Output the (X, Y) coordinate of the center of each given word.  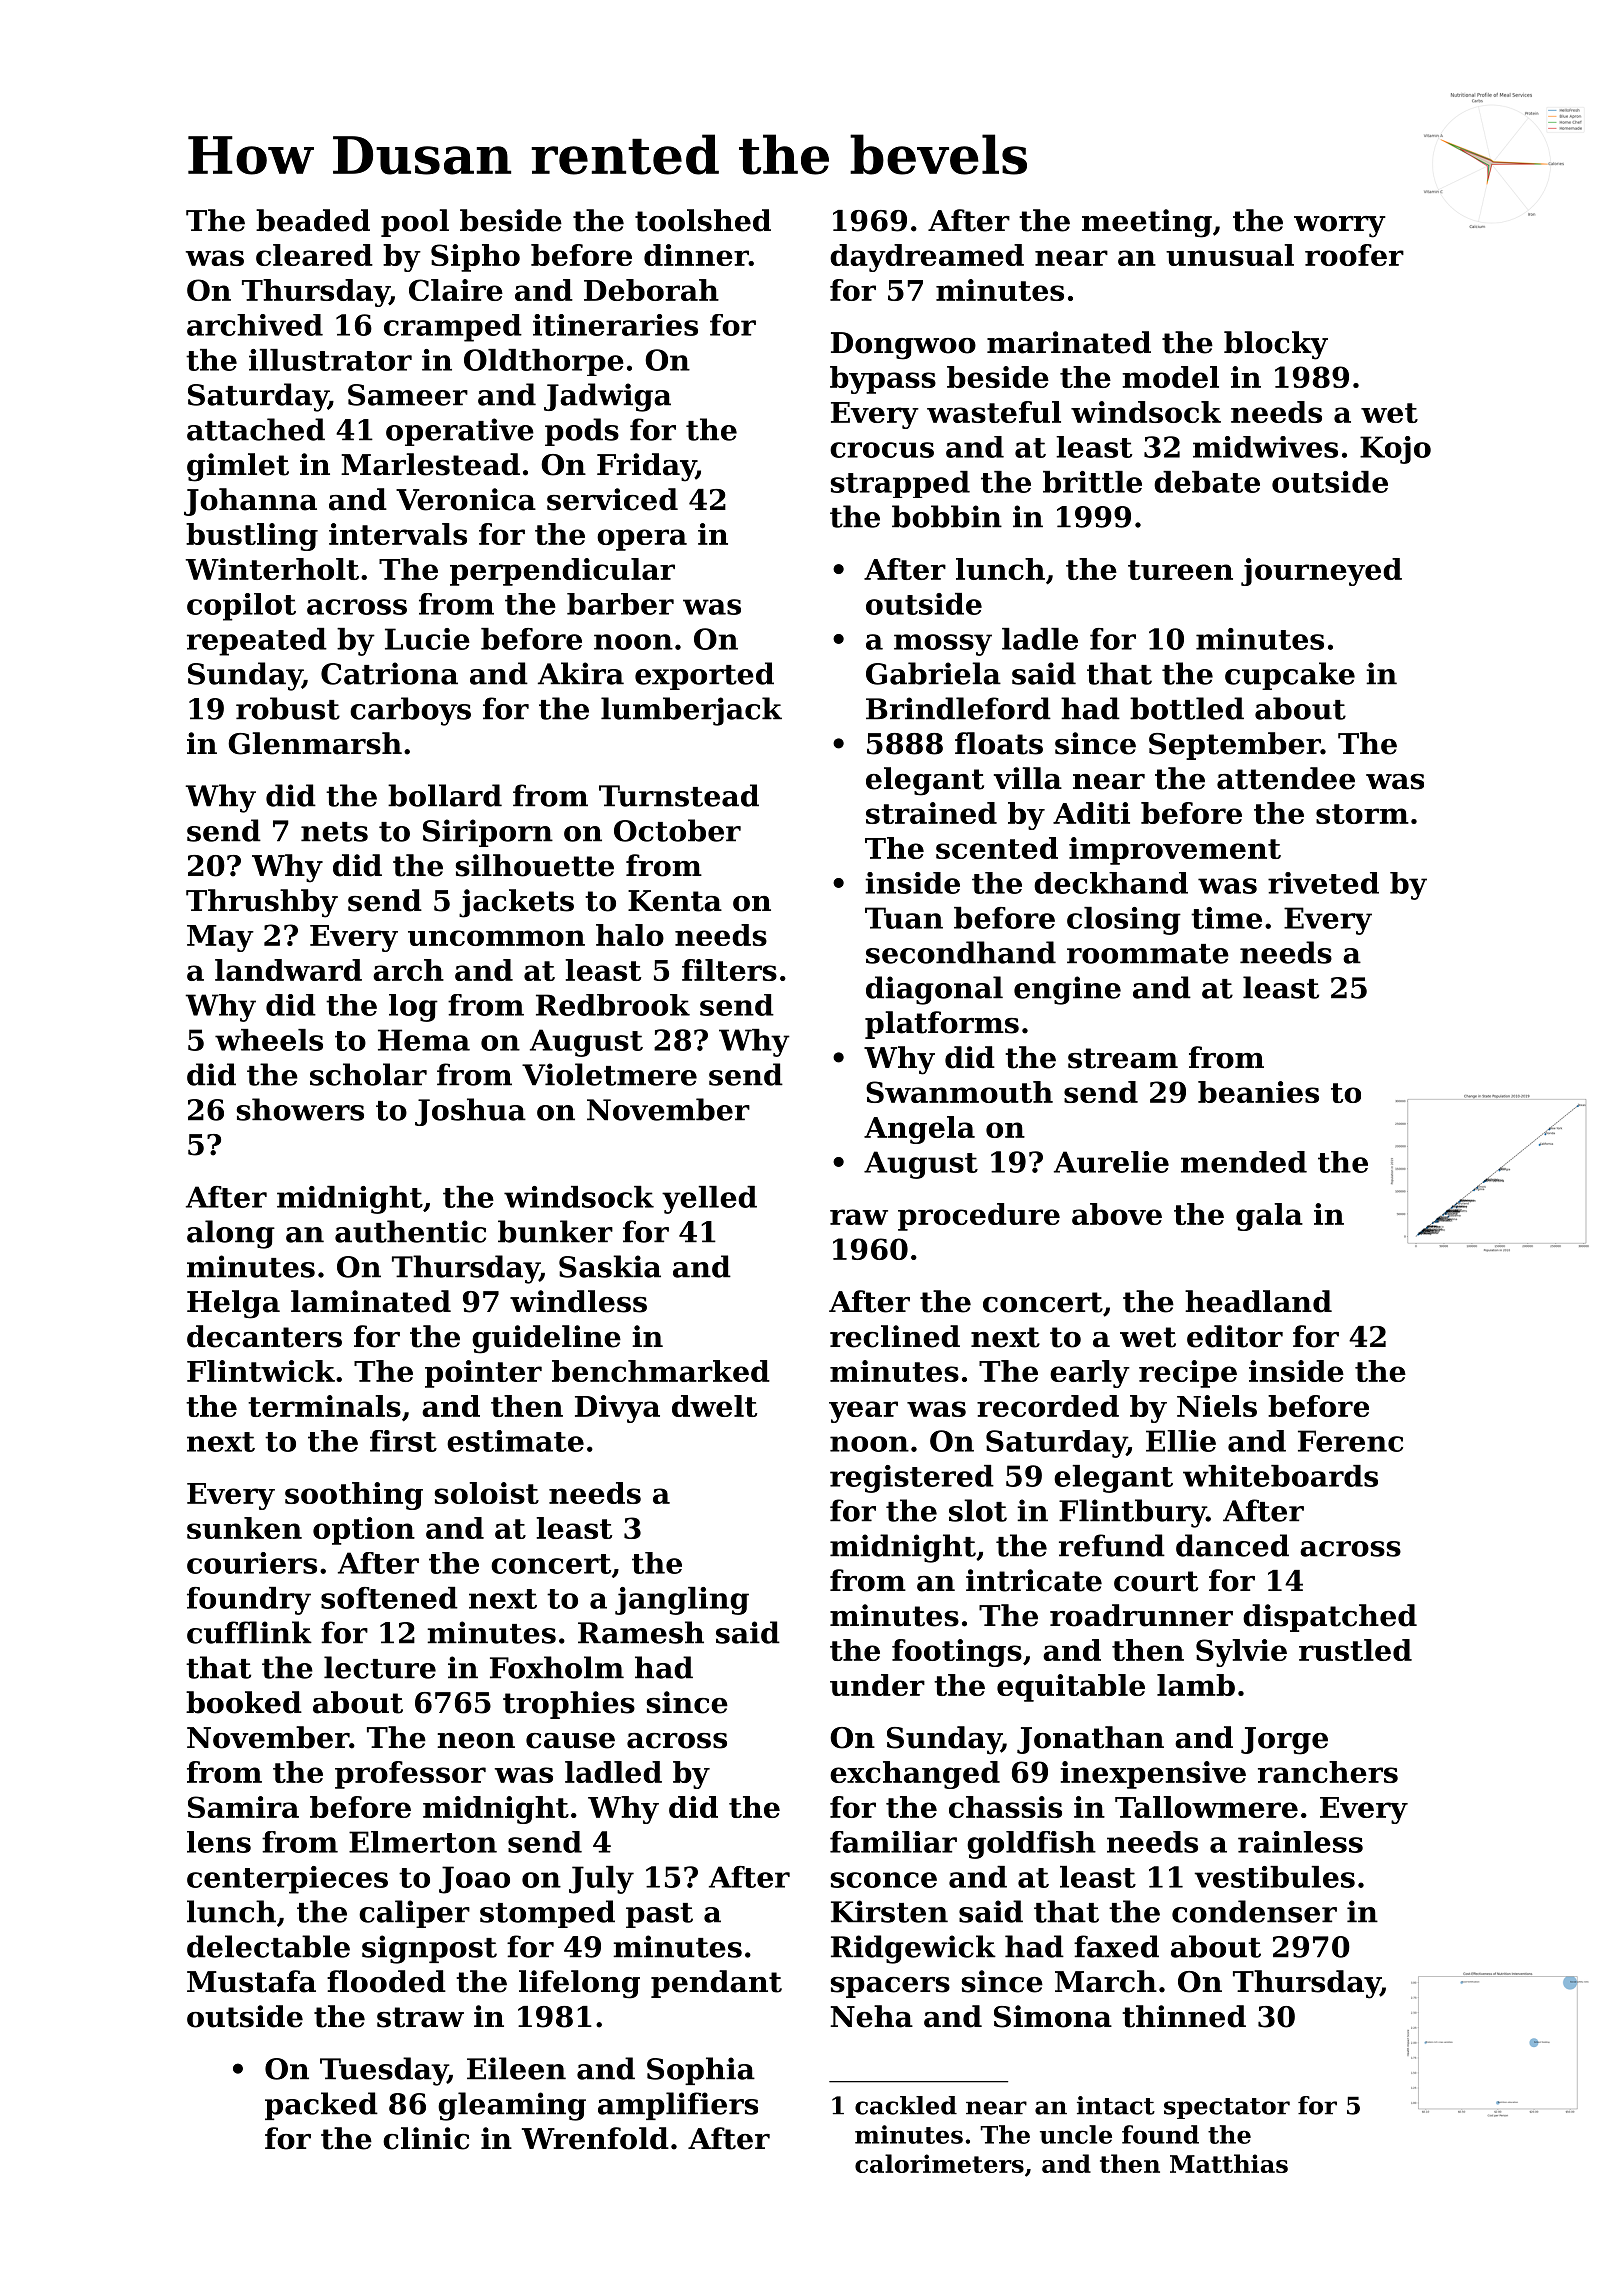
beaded (313, 220)
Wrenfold (595, 2138)
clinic (426, 2138)
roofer (1354, 255)
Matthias (1229, 2163)
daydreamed (927, 258)
